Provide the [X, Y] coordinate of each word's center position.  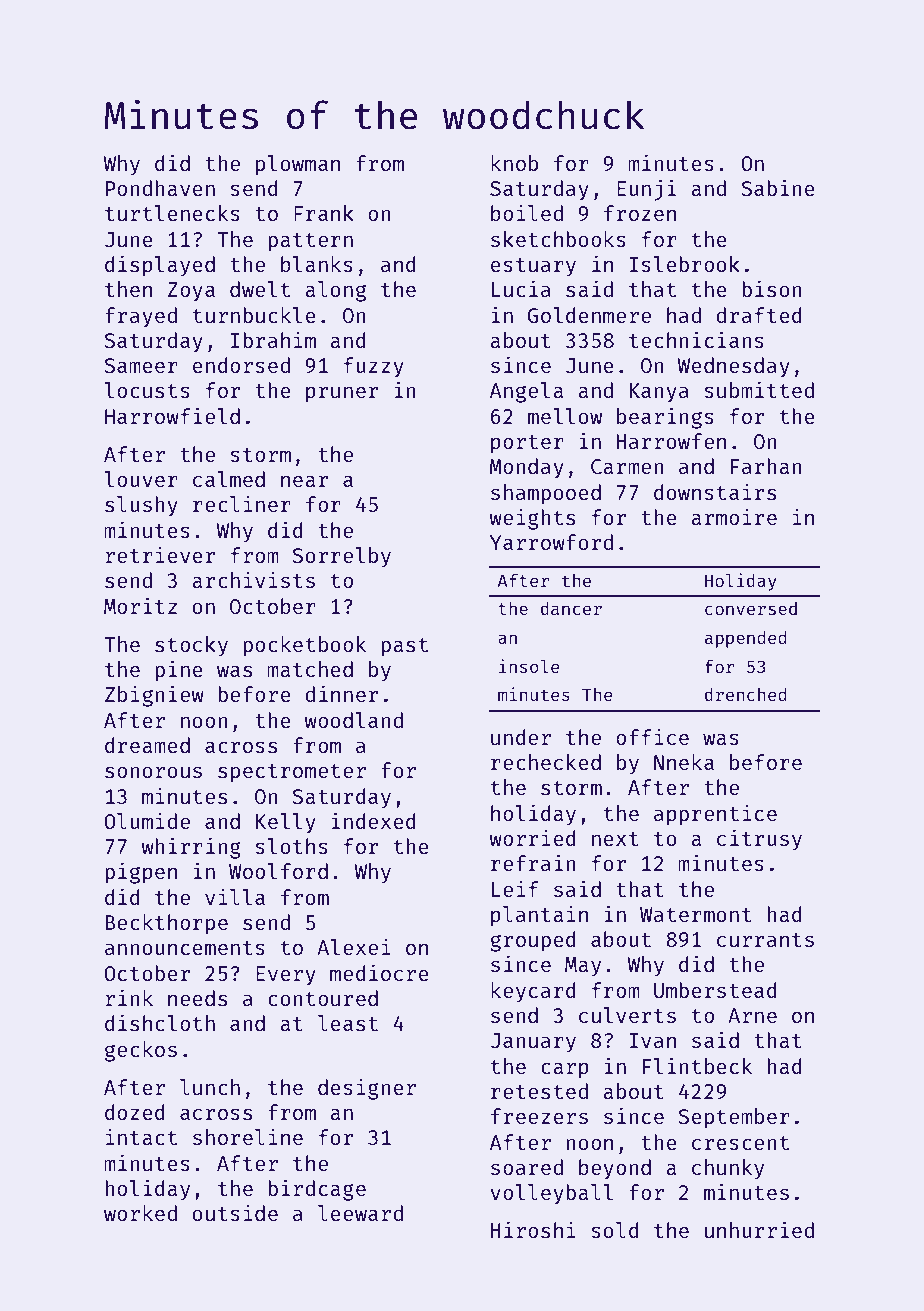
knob [514, 163]
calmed [229, 479]
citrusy [759, 840]
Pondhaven [160, 188]
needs [197, 998]
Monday [527, 468]
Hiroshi [533, 1229]
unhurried [759, 1229]
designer [367, 1089]
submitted [759, 389]
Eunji [646, 190]
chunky [728, 1169]
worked [140, 1213]
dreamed [147, 745]
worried [532, 838]
